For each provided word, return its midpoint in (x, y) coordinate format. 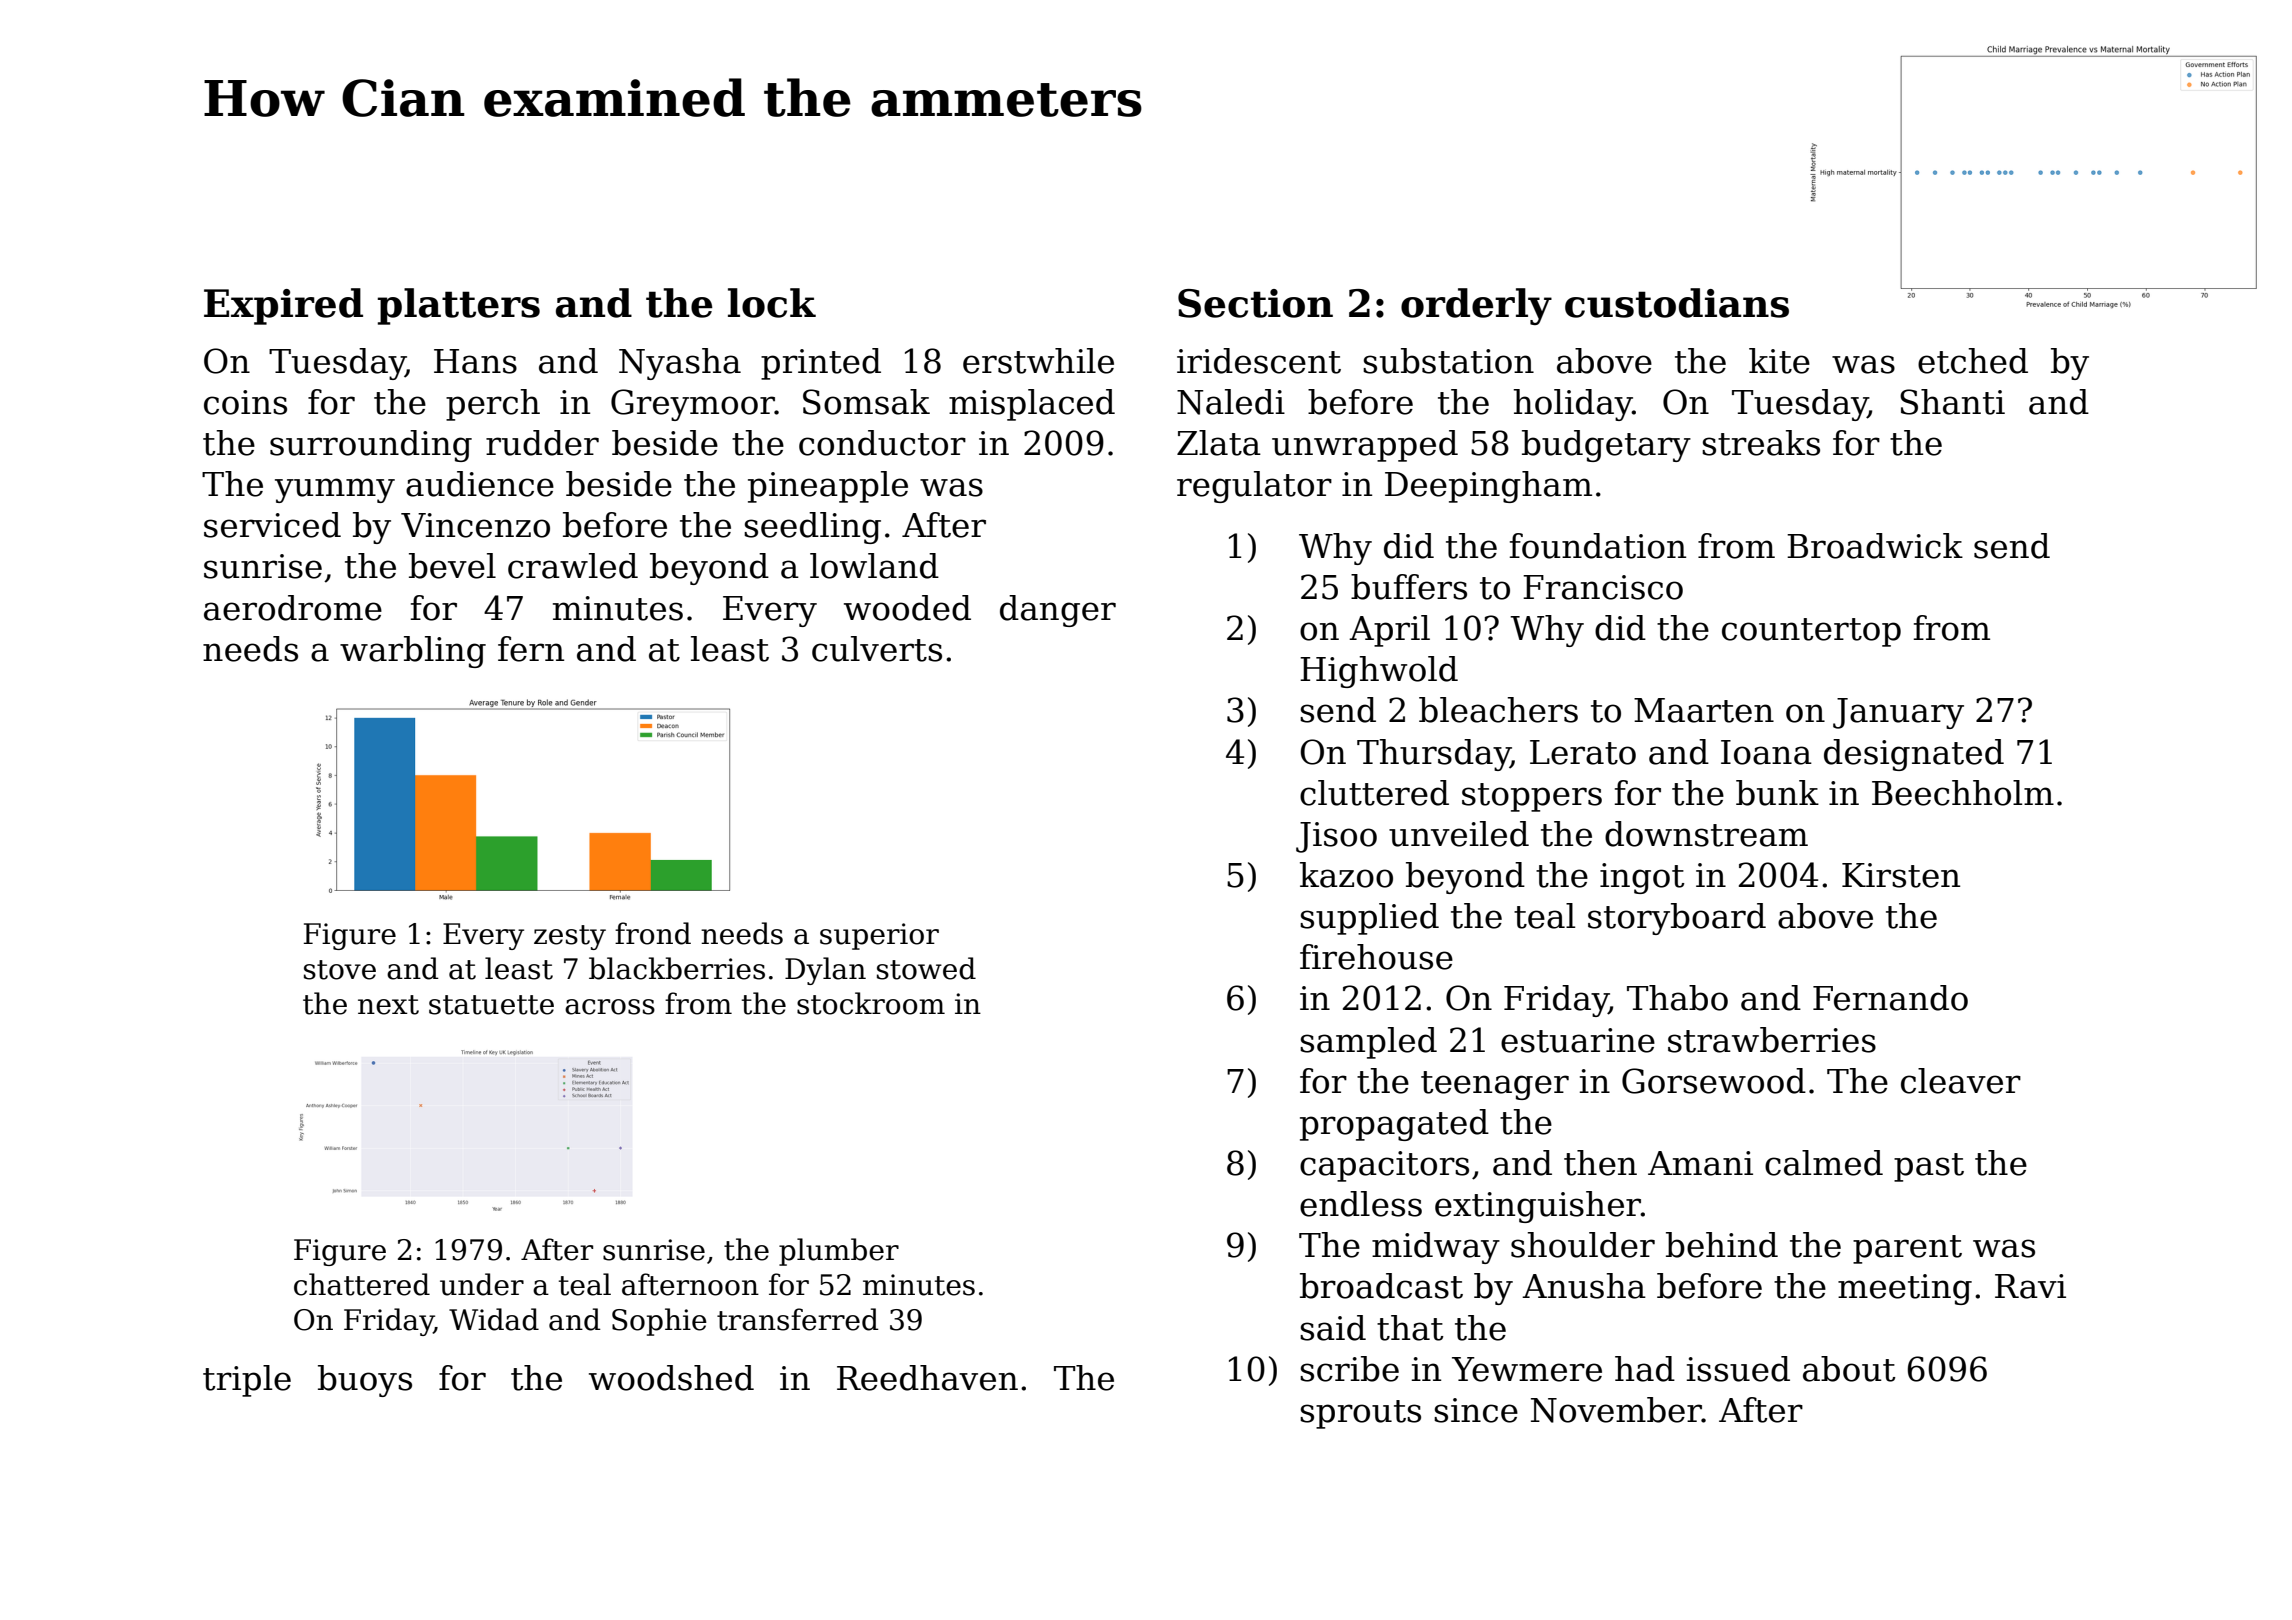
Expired (283, 306)
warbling (413, 652)
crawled (573, 566)
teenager (1495, 1085)
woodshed (671, 1378)
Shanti (1952, 402)
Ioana (1766, 752)
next (388, 1005)
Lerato (1583, 752)
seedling (812, 528)
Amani (1700, 1163)
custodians (1677, 303)
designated (1914, 755)
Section (1255, 303)
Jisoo (1336, 837)
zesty (570, 937)
